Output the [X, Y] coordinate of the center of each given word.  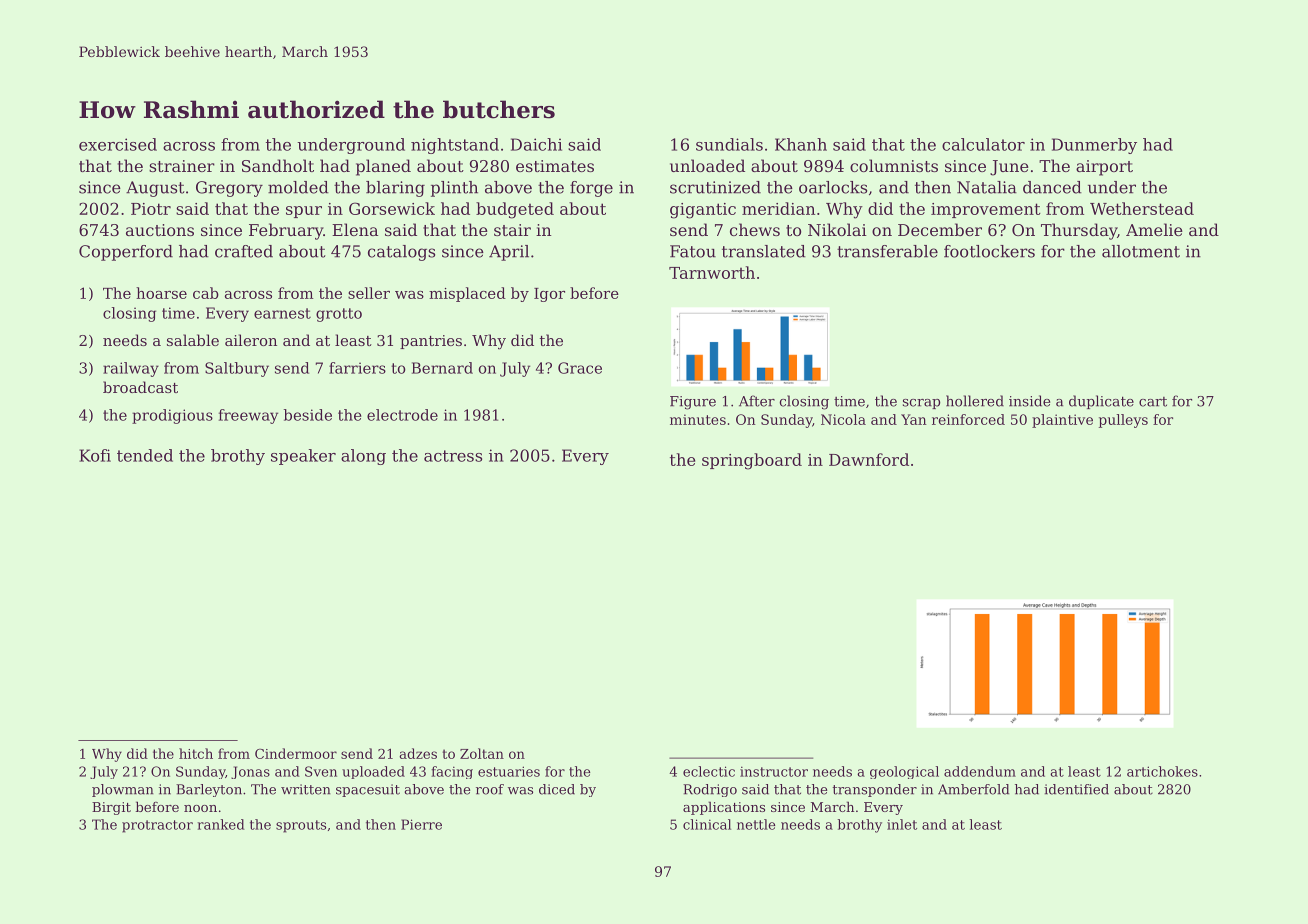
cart [1153, 402]
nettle [756, 824]
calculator [983, 144]
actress [453, 456]
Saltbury [237, 369]
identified [1076, 789]
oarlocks [833, 187]
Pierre [421, 824]
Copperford [126, 253]
